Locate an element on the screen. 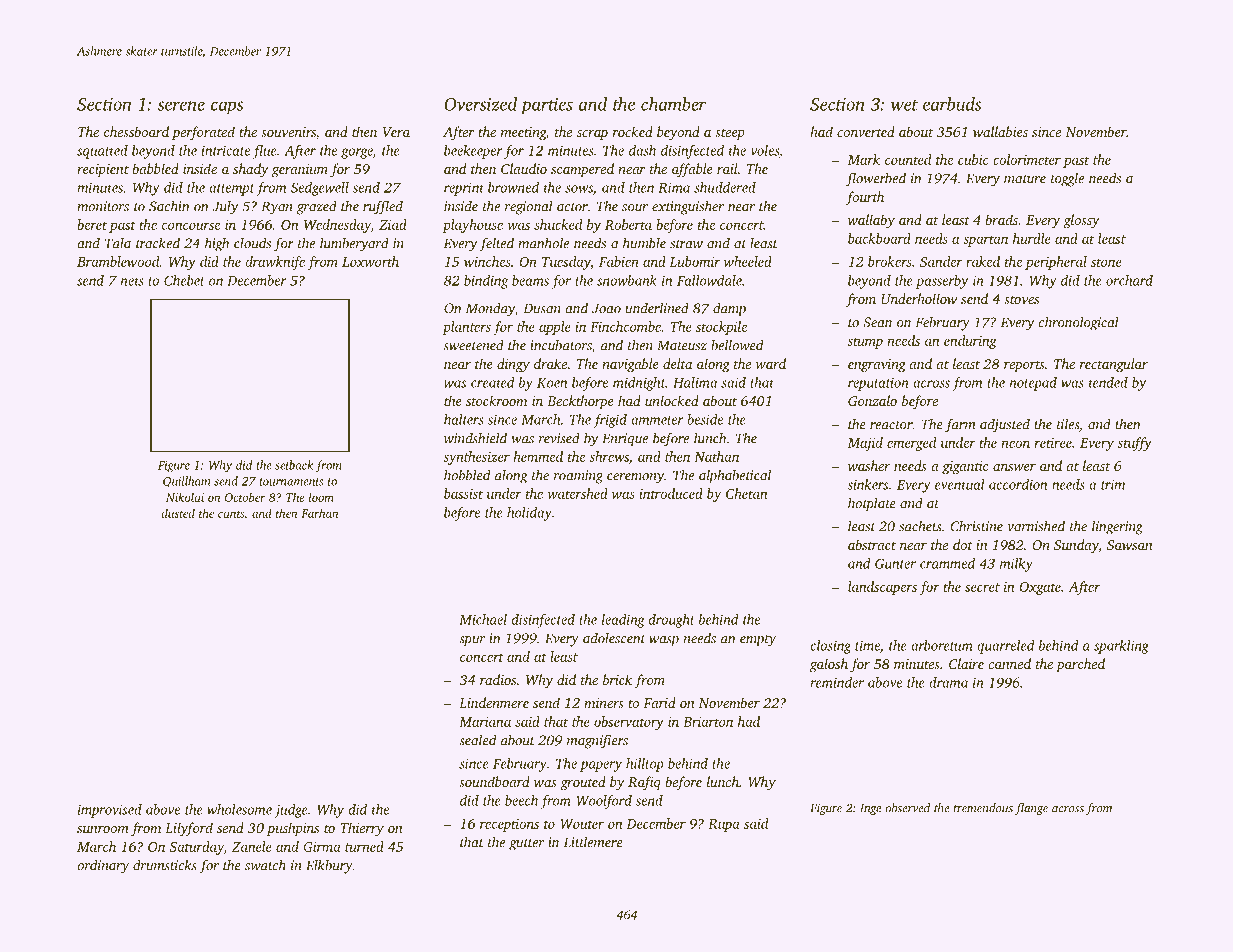 This screenshot has height=952, width=1233. Tuesday is located at coordinates (566, 263).
